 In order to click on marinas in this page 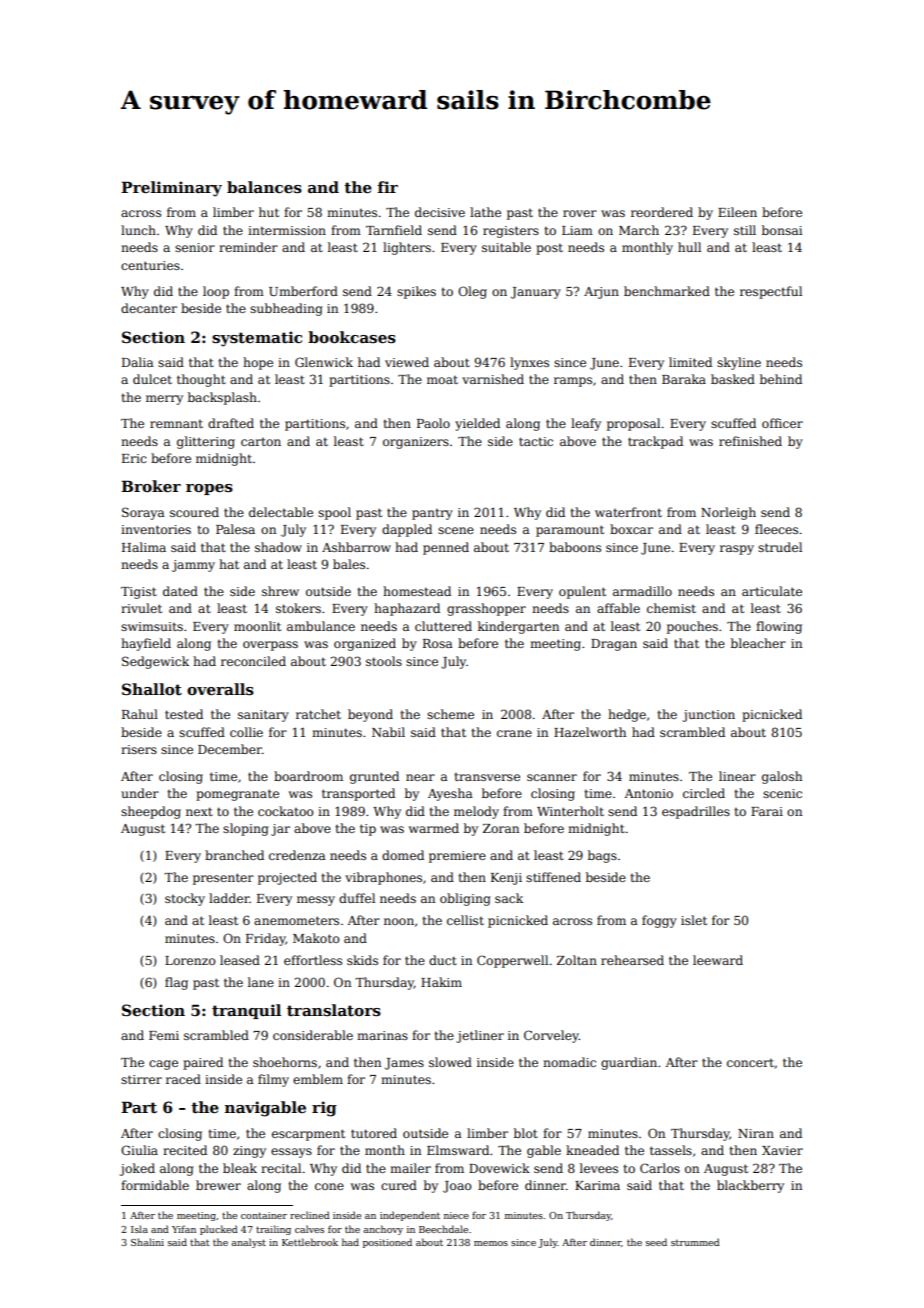, I will do `click(382, 1035)`.
